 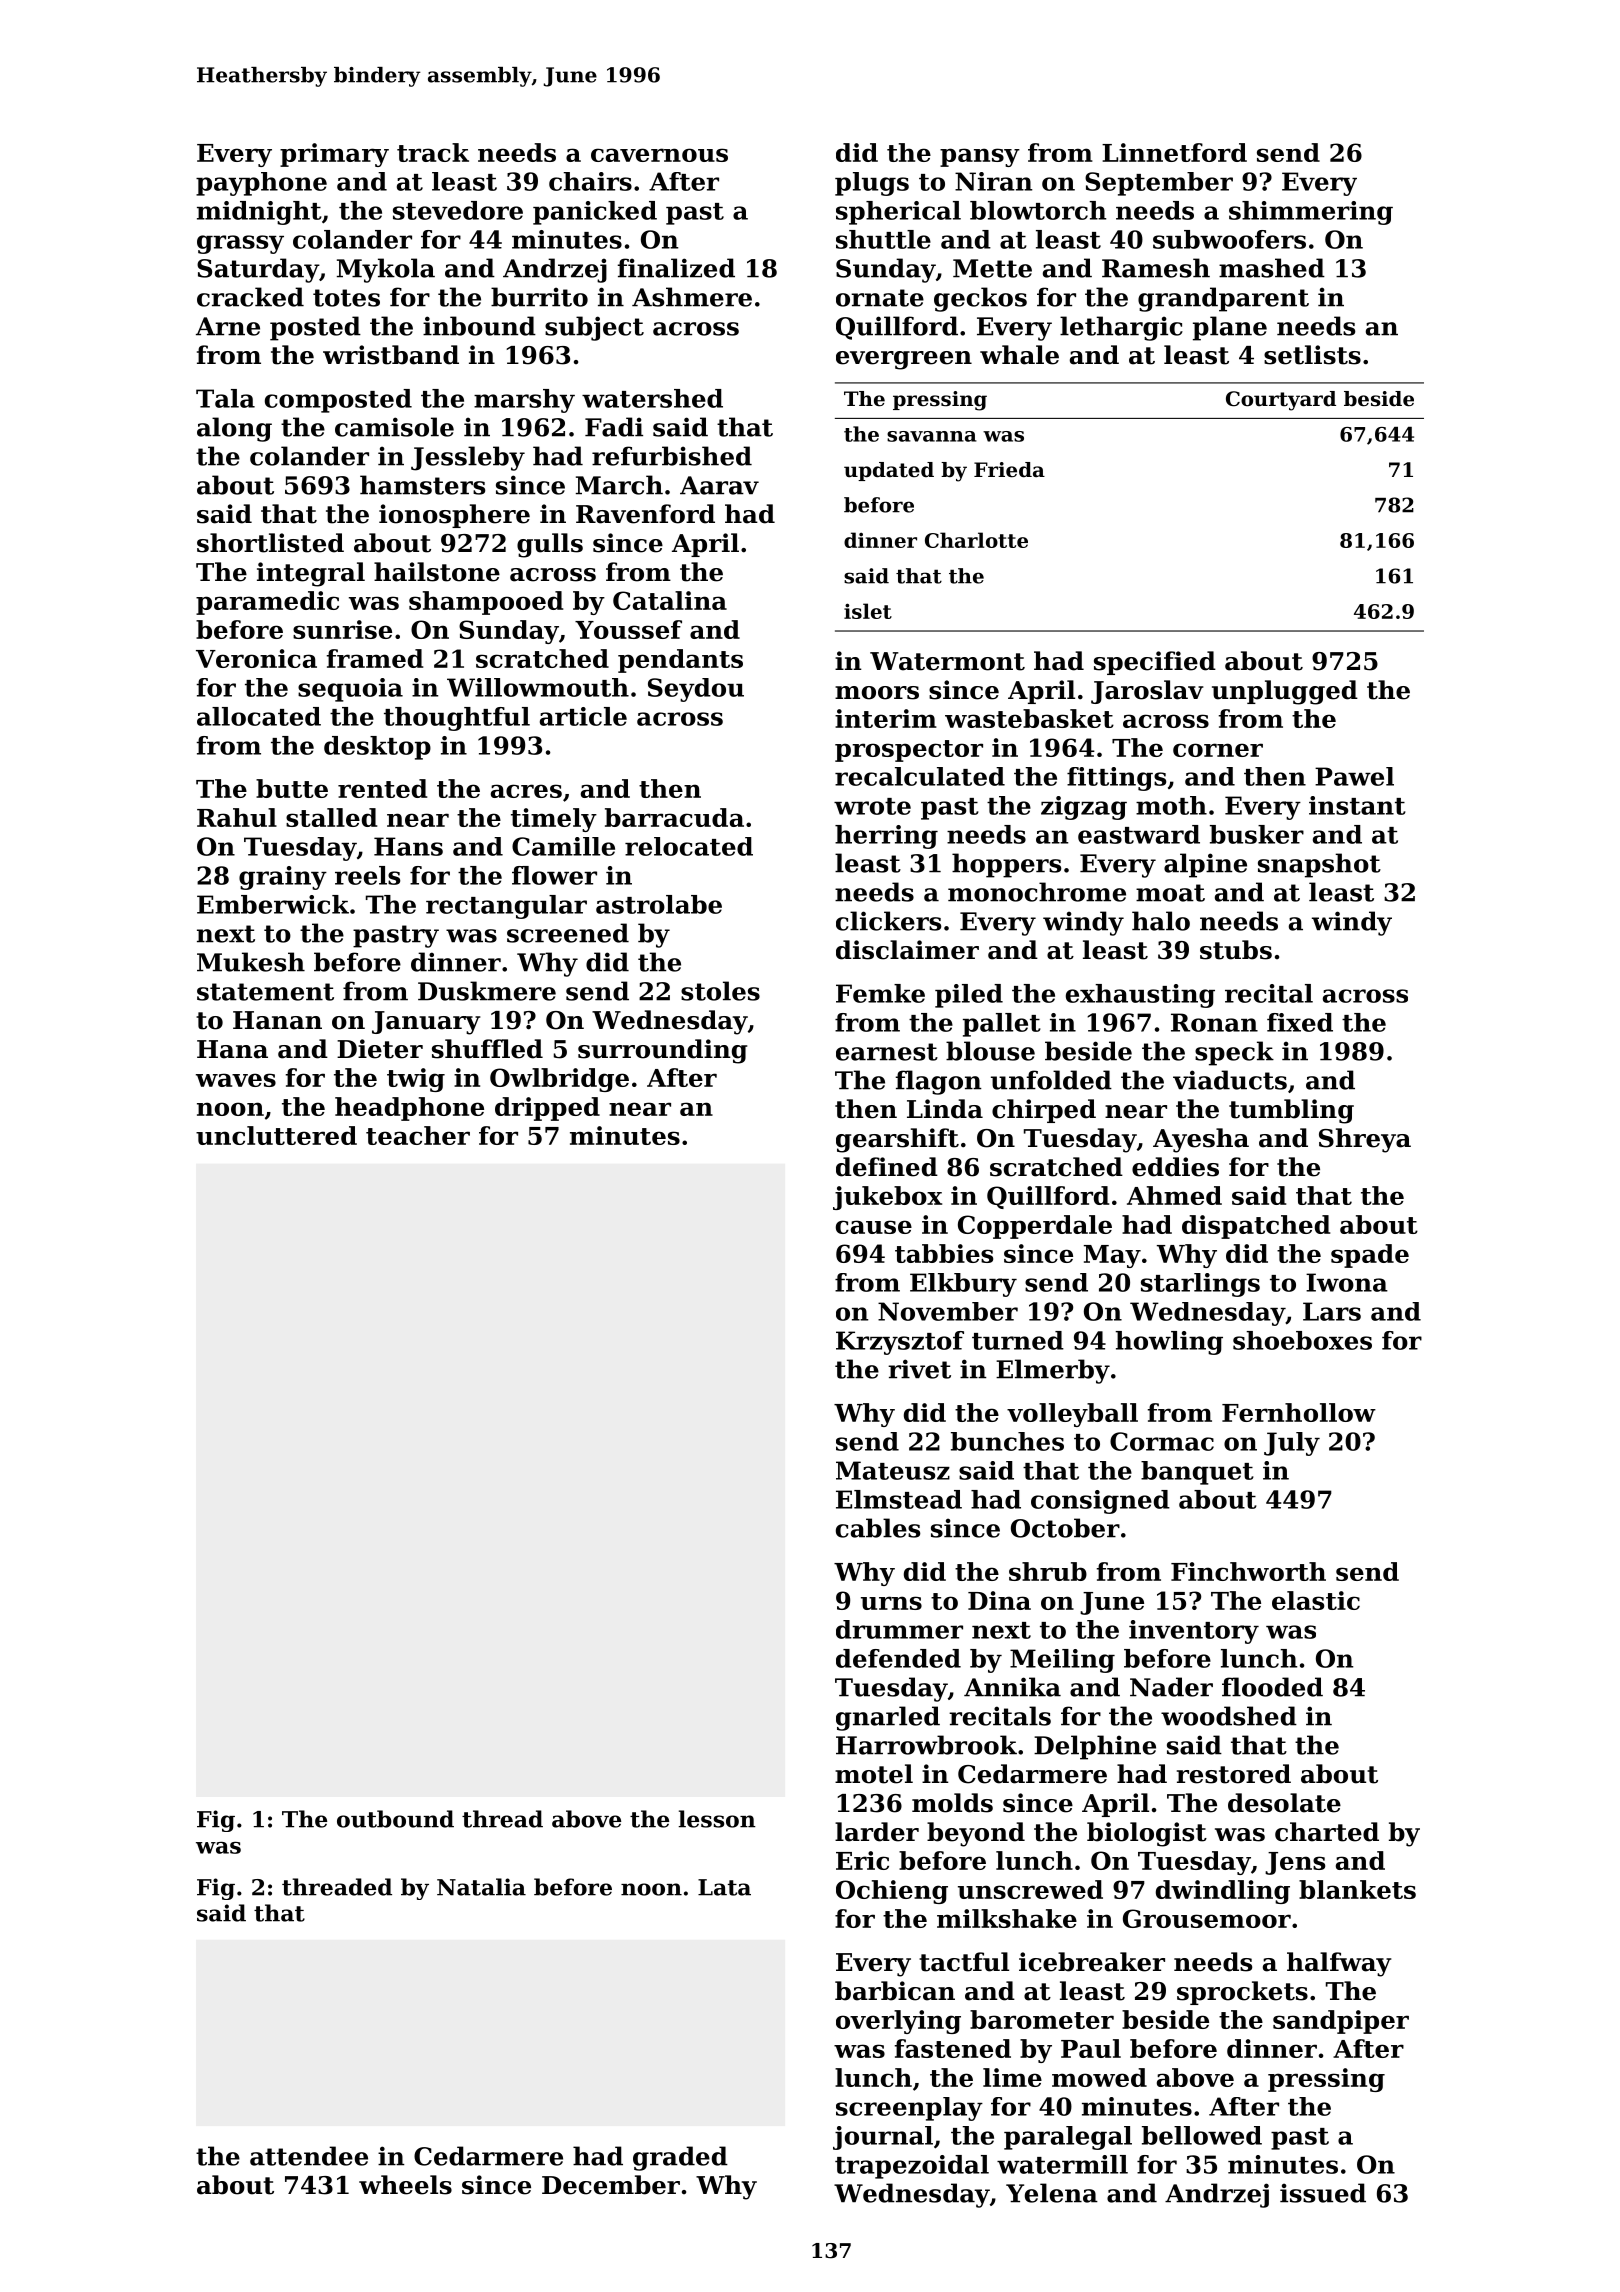 What do you see at coordinates (692, 297) in the image?
I see `Ashmere` at bounding box center [692, 297].
